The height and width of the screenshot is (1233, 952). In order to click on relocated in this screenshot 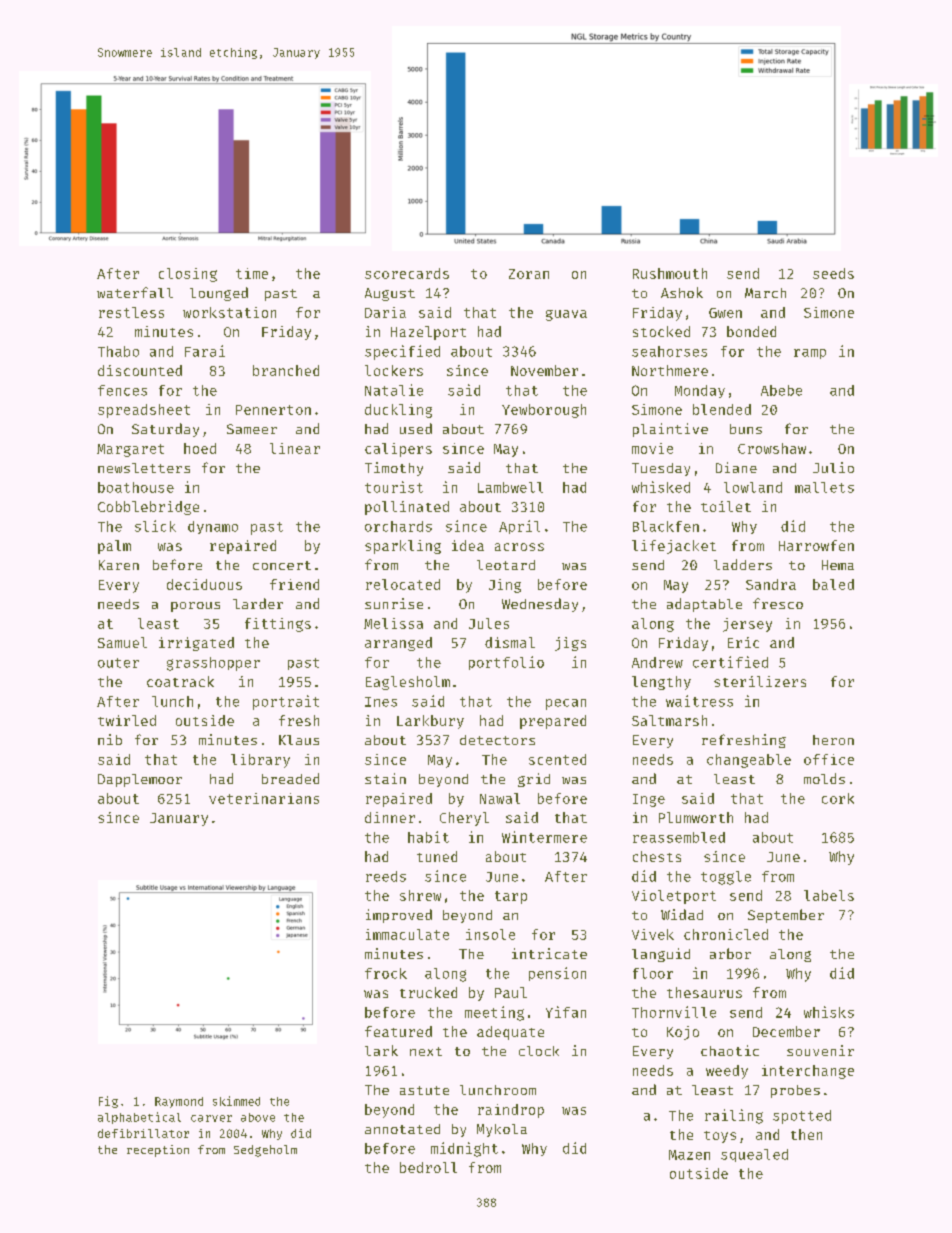, I will do `click(403, 584)`.
